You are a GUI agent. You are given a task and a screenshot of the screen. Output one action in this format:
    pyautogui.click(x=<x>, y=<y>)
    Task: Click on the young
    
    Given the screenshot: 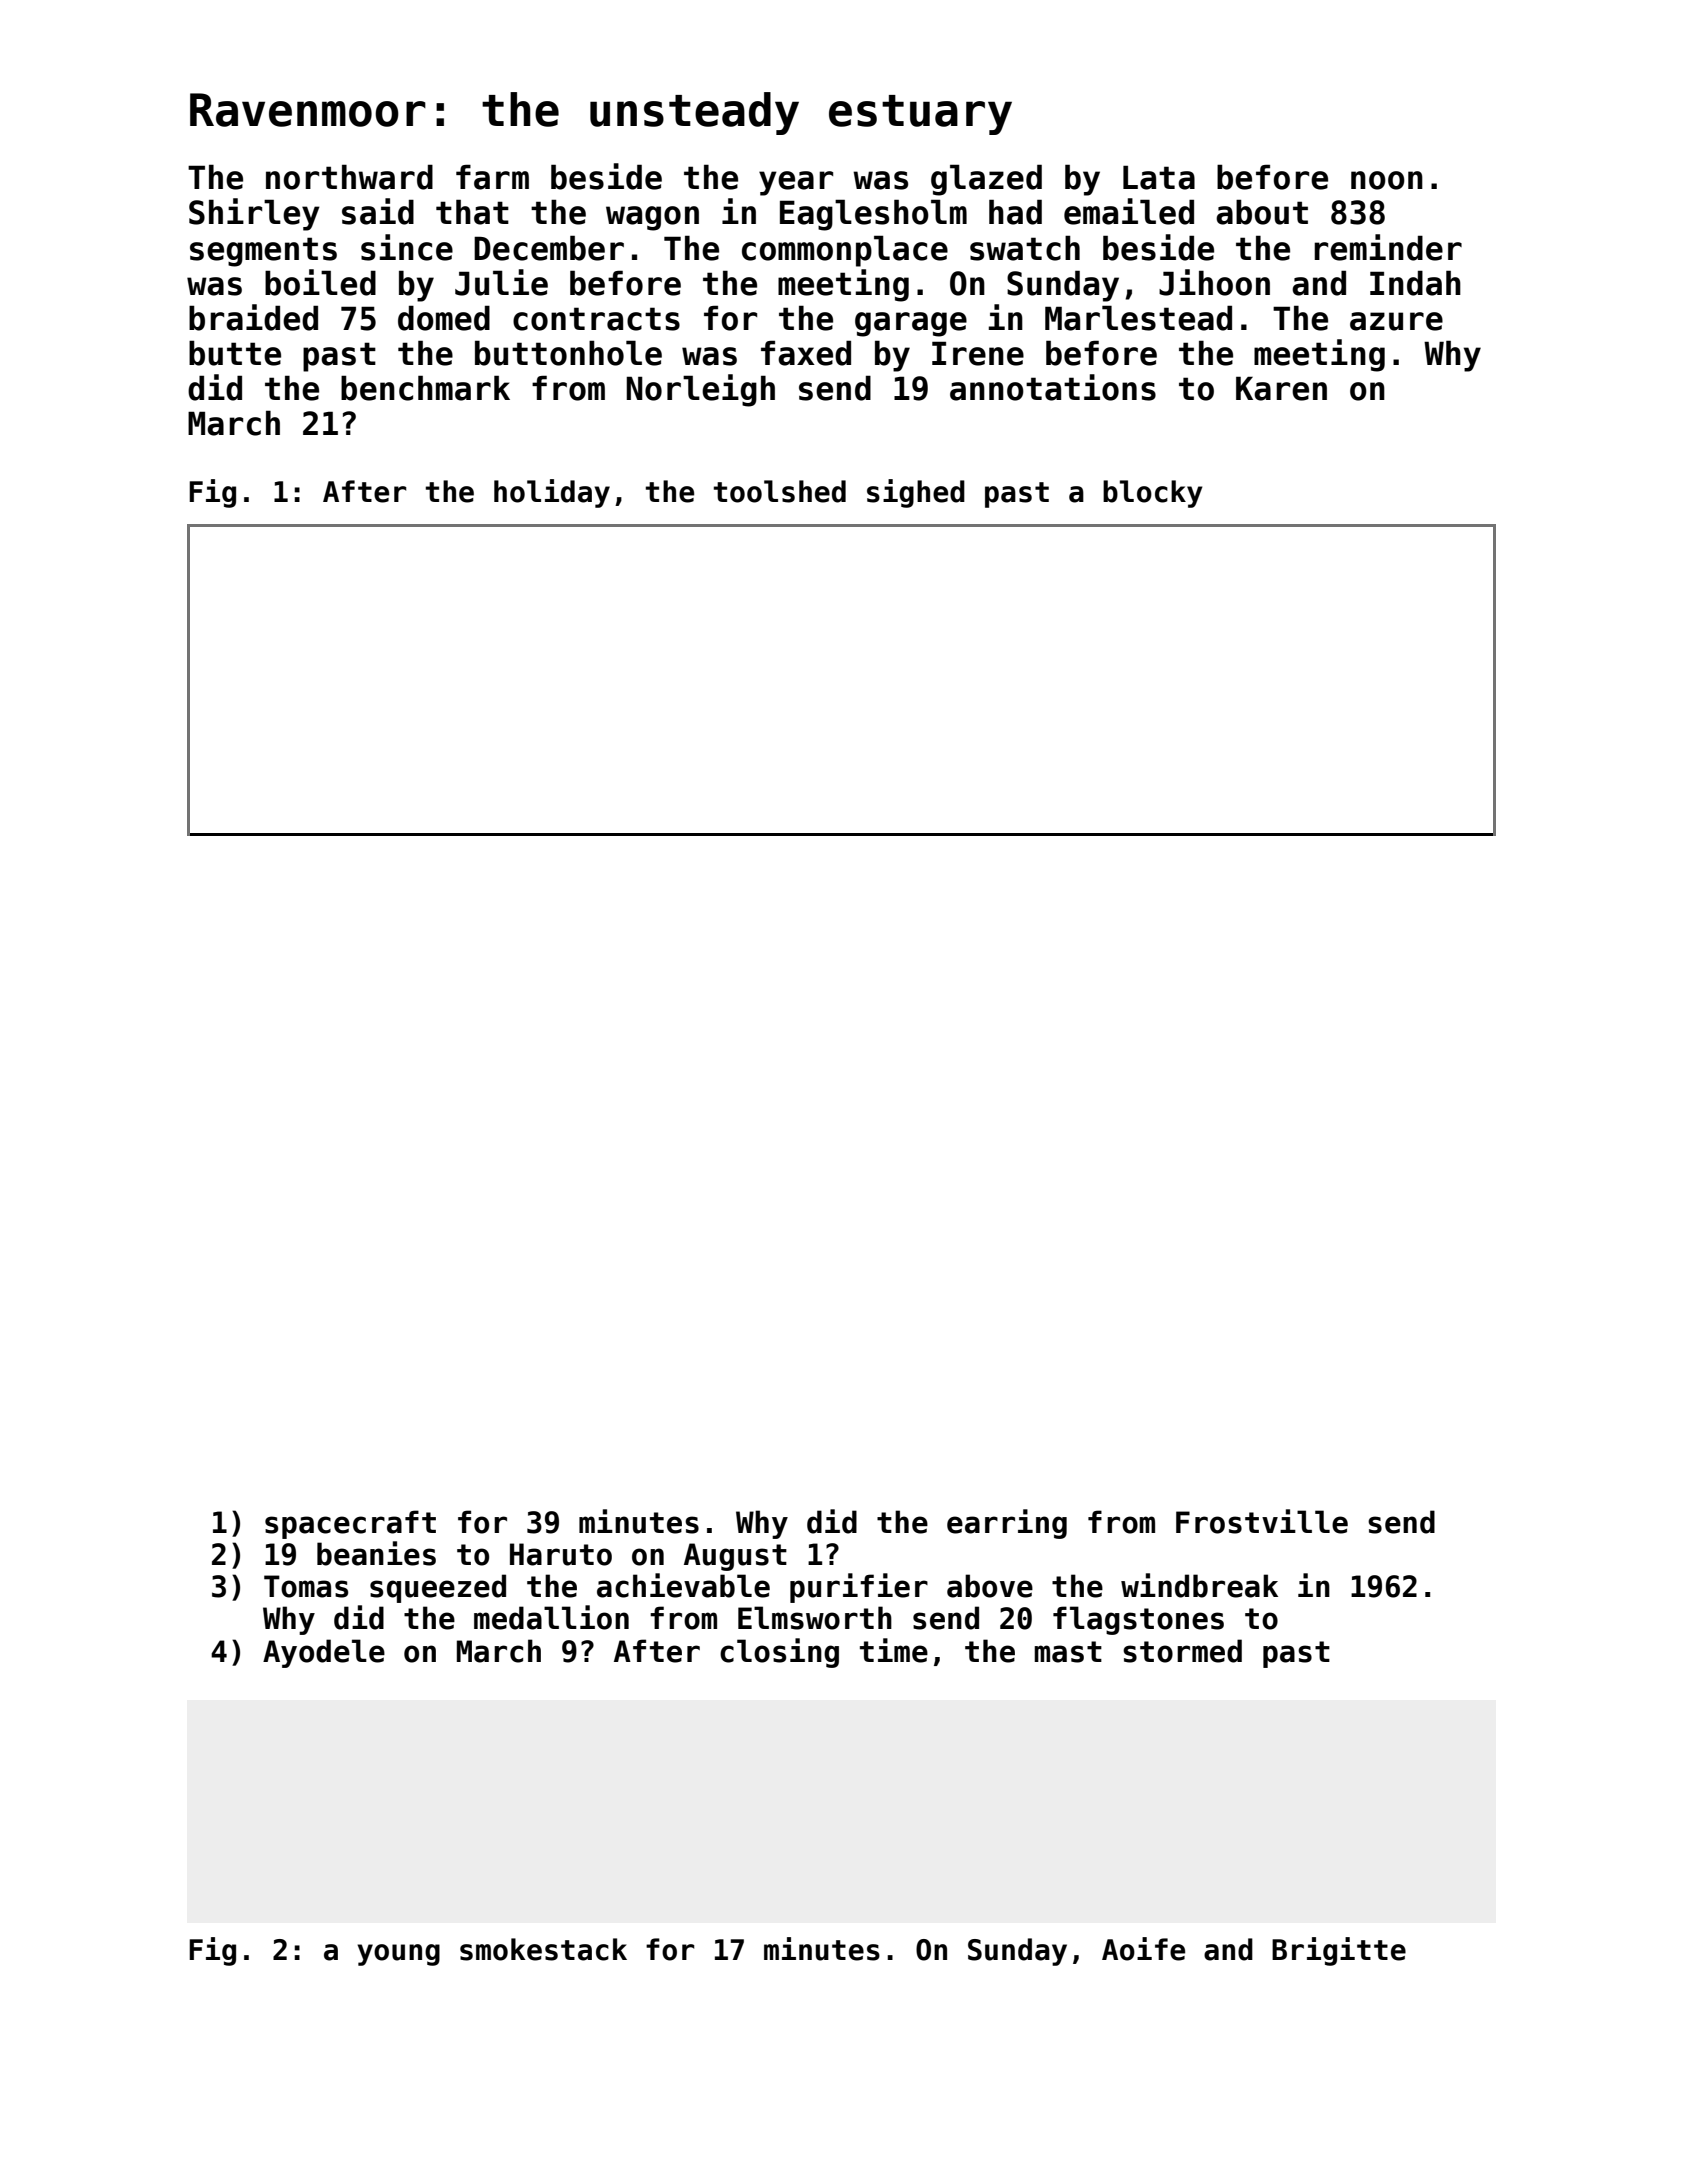 What is the action you would take?
    pyautogui.click(x=398, y=1955)
